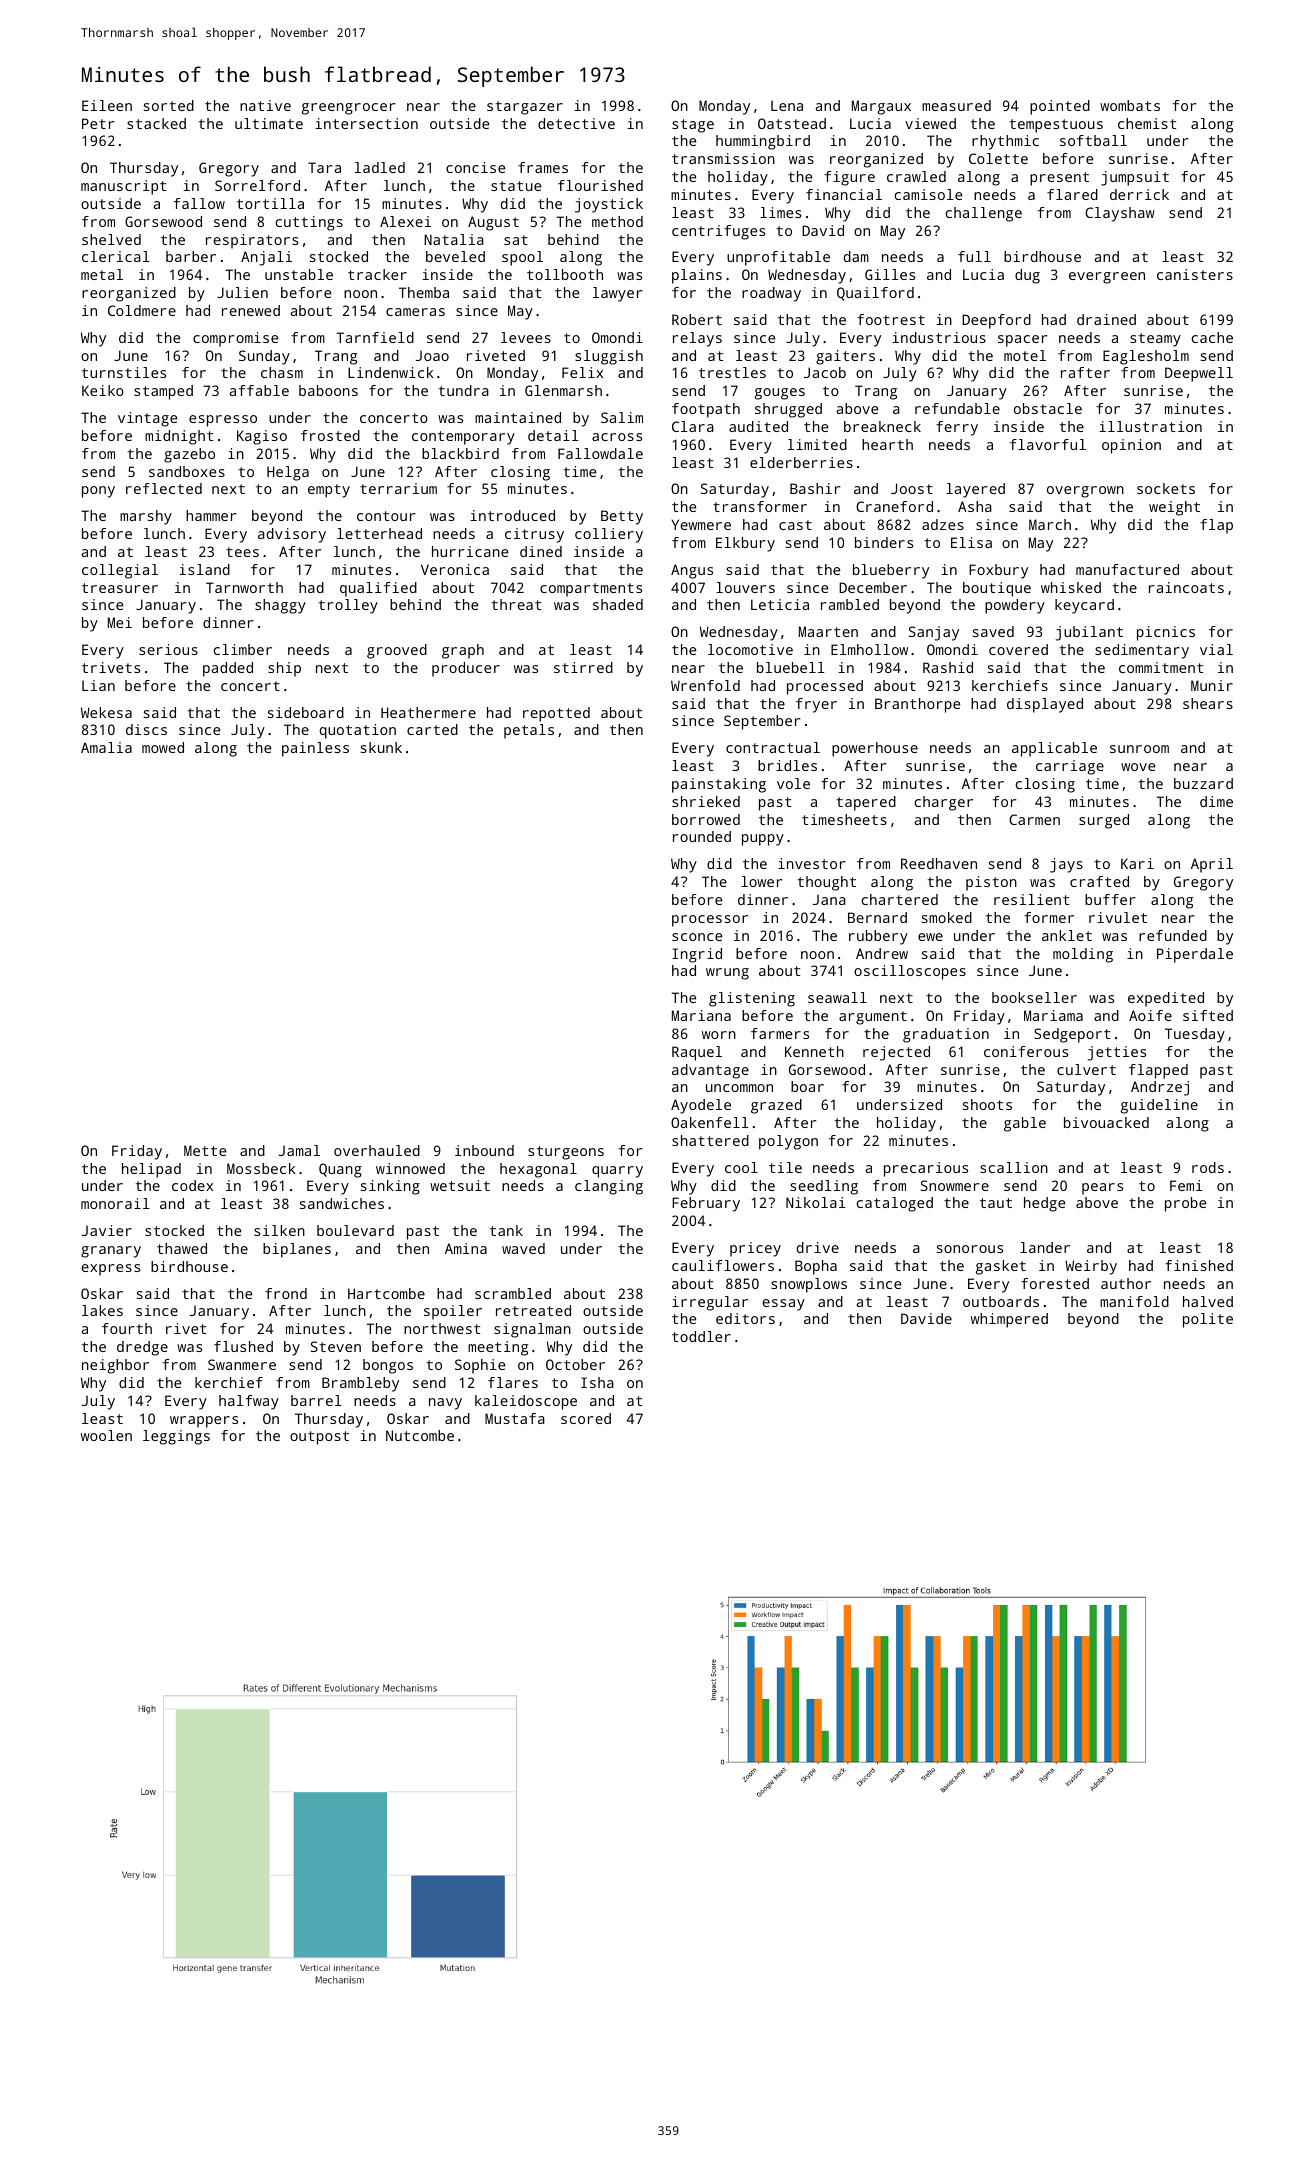  What do you see at coordinates (340, 1170) in the screenshot?
I see `Quang` at bounding box center [340, 1170].
